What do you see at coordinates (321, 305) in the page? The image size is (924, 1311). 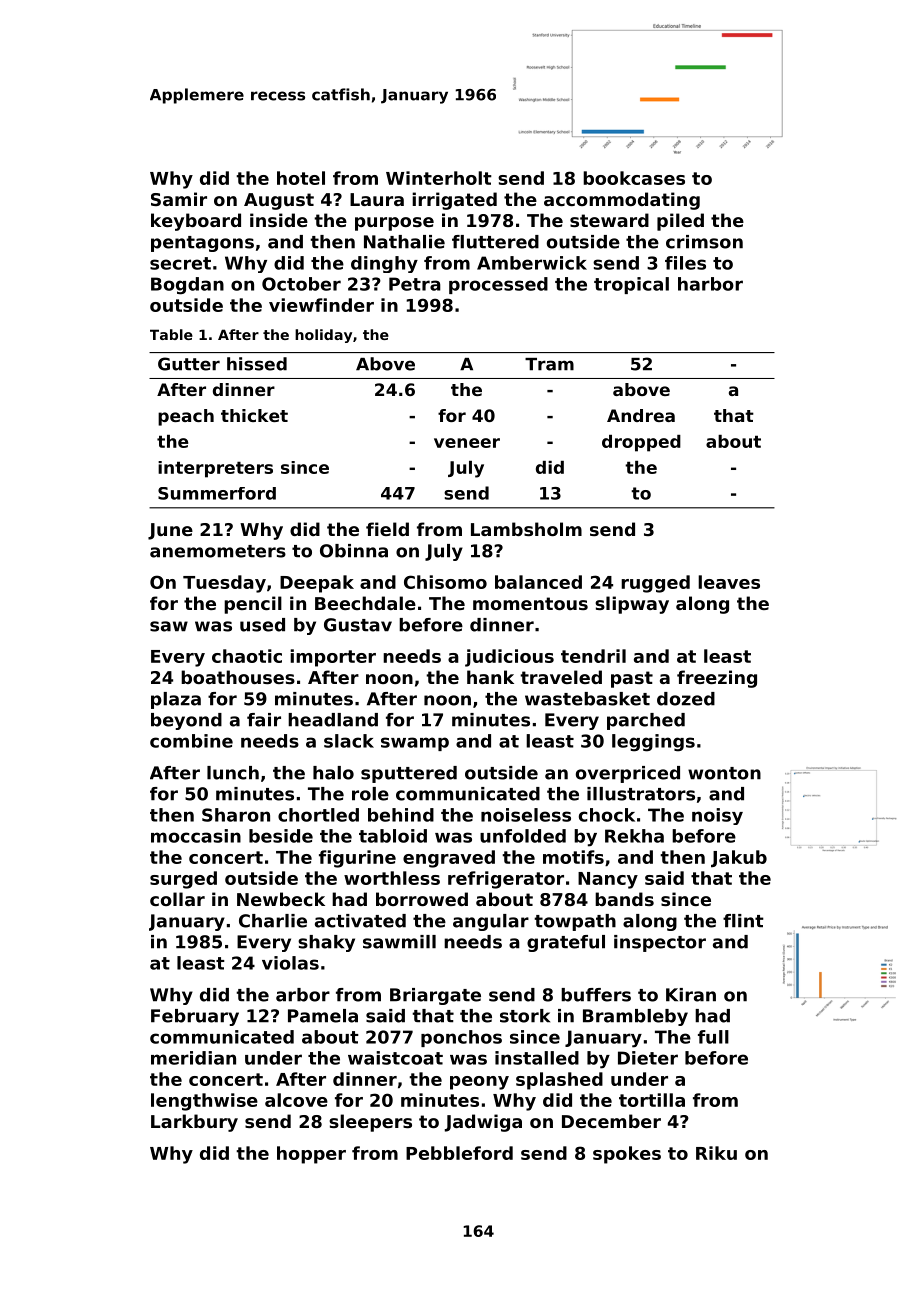 I see `viewfinder` at bounding box center [321, 305].
